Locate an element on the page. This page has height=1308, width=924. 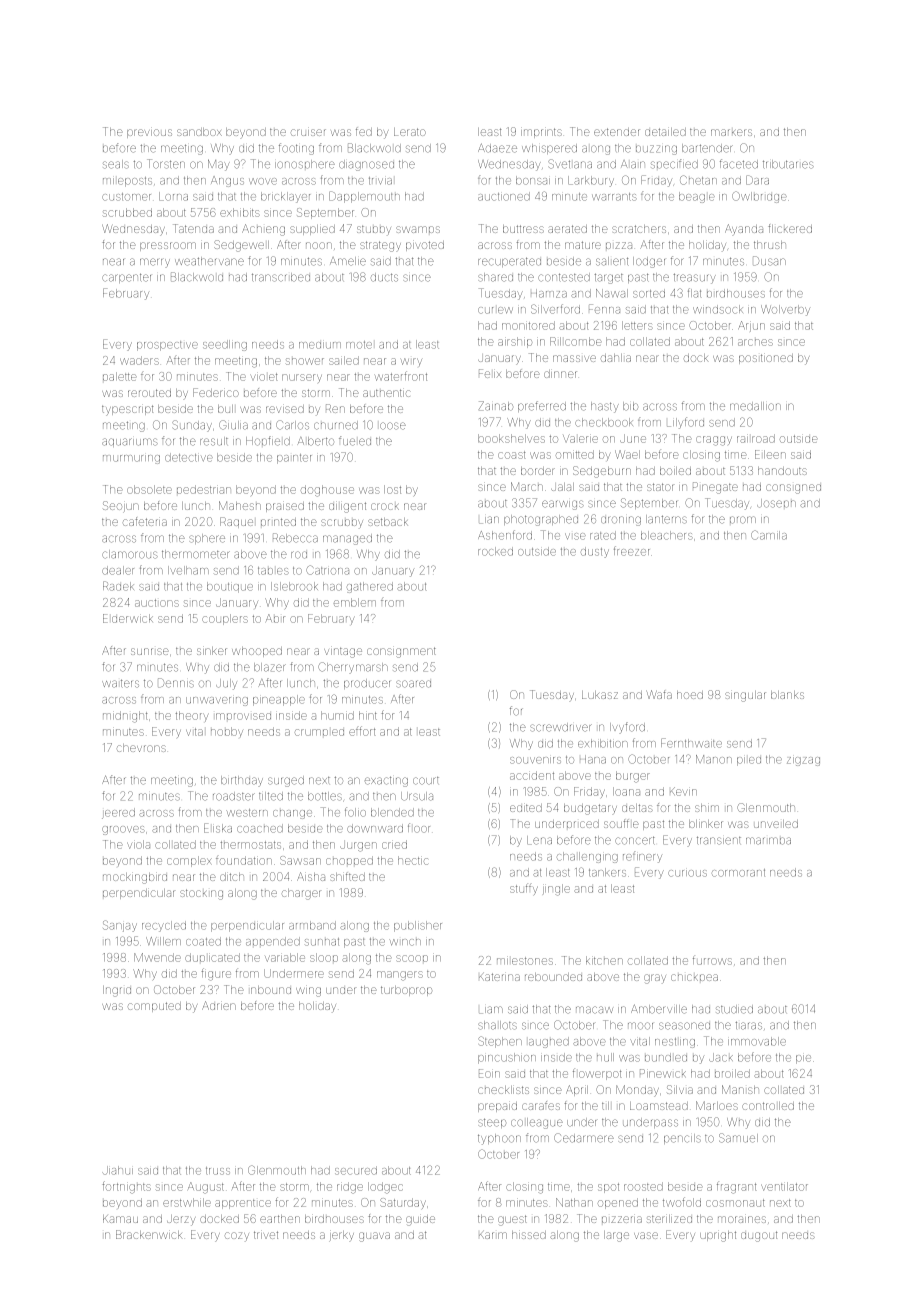
trivial is located at coordinates (380, 181).
